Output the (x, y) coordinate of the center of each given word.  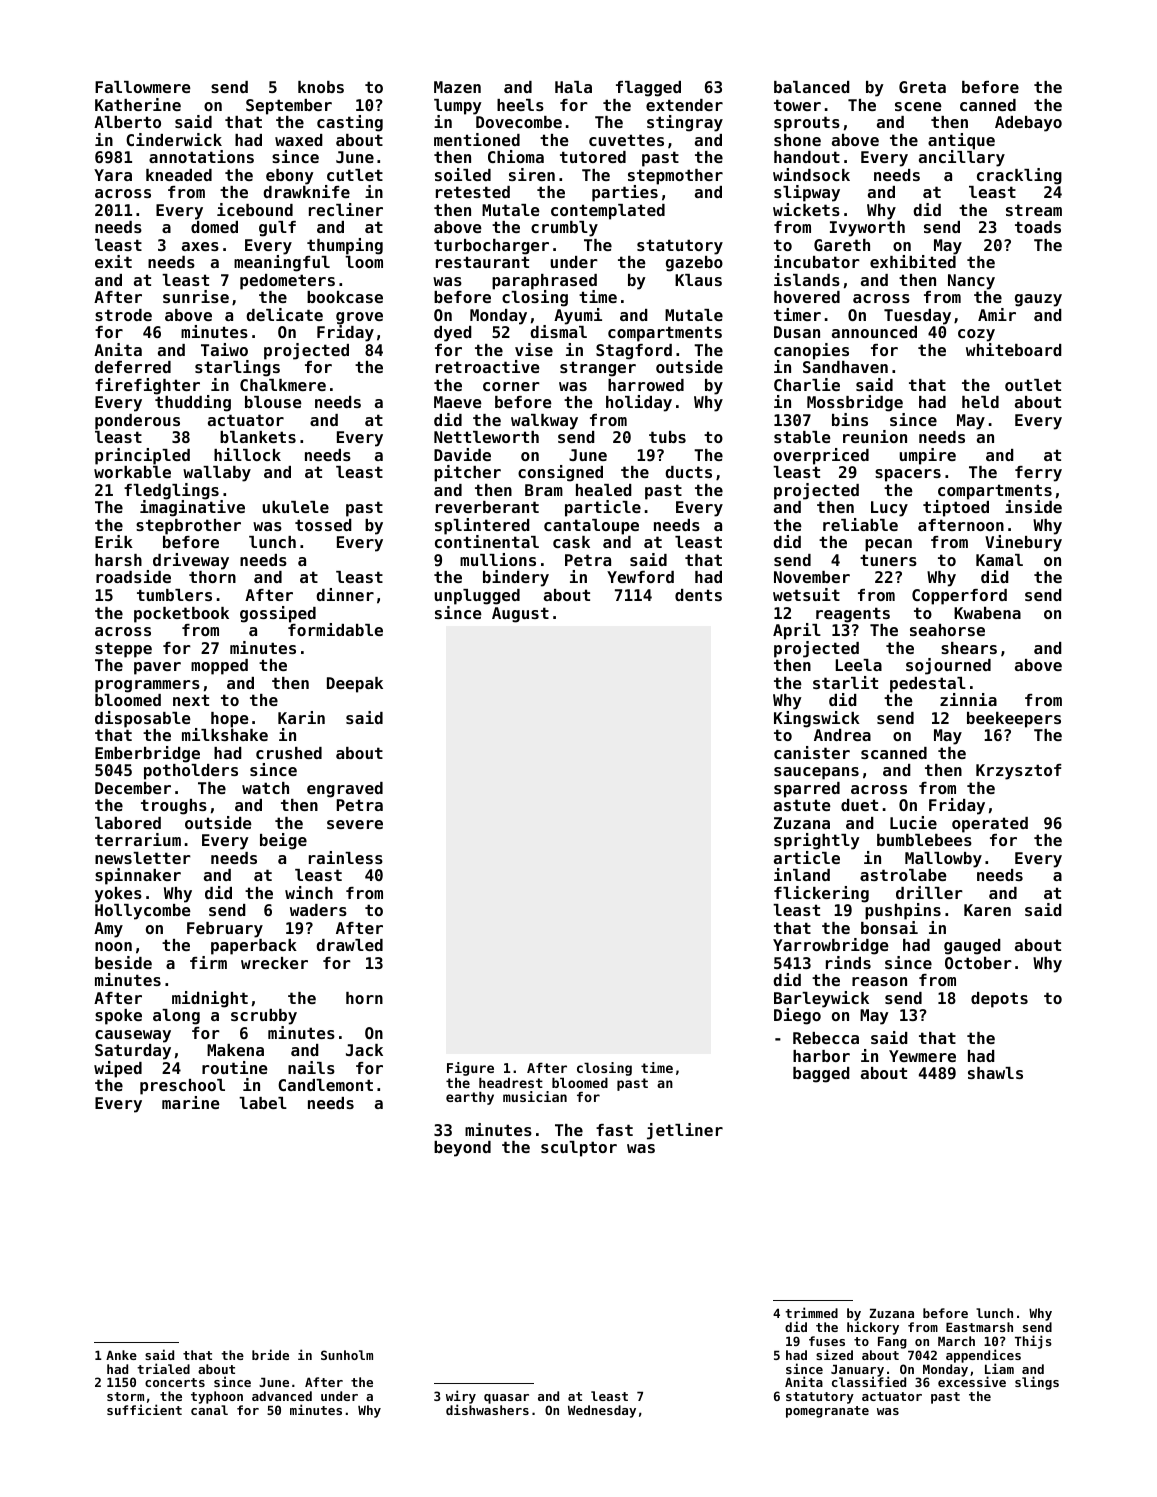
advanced (282, 1396)
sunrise (196, 296)
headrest (511, 1082)
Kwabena (987, 613)
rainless (346, 857)
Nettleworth (486, 437)
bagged (821, 1075)
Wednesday (602, 1411)
